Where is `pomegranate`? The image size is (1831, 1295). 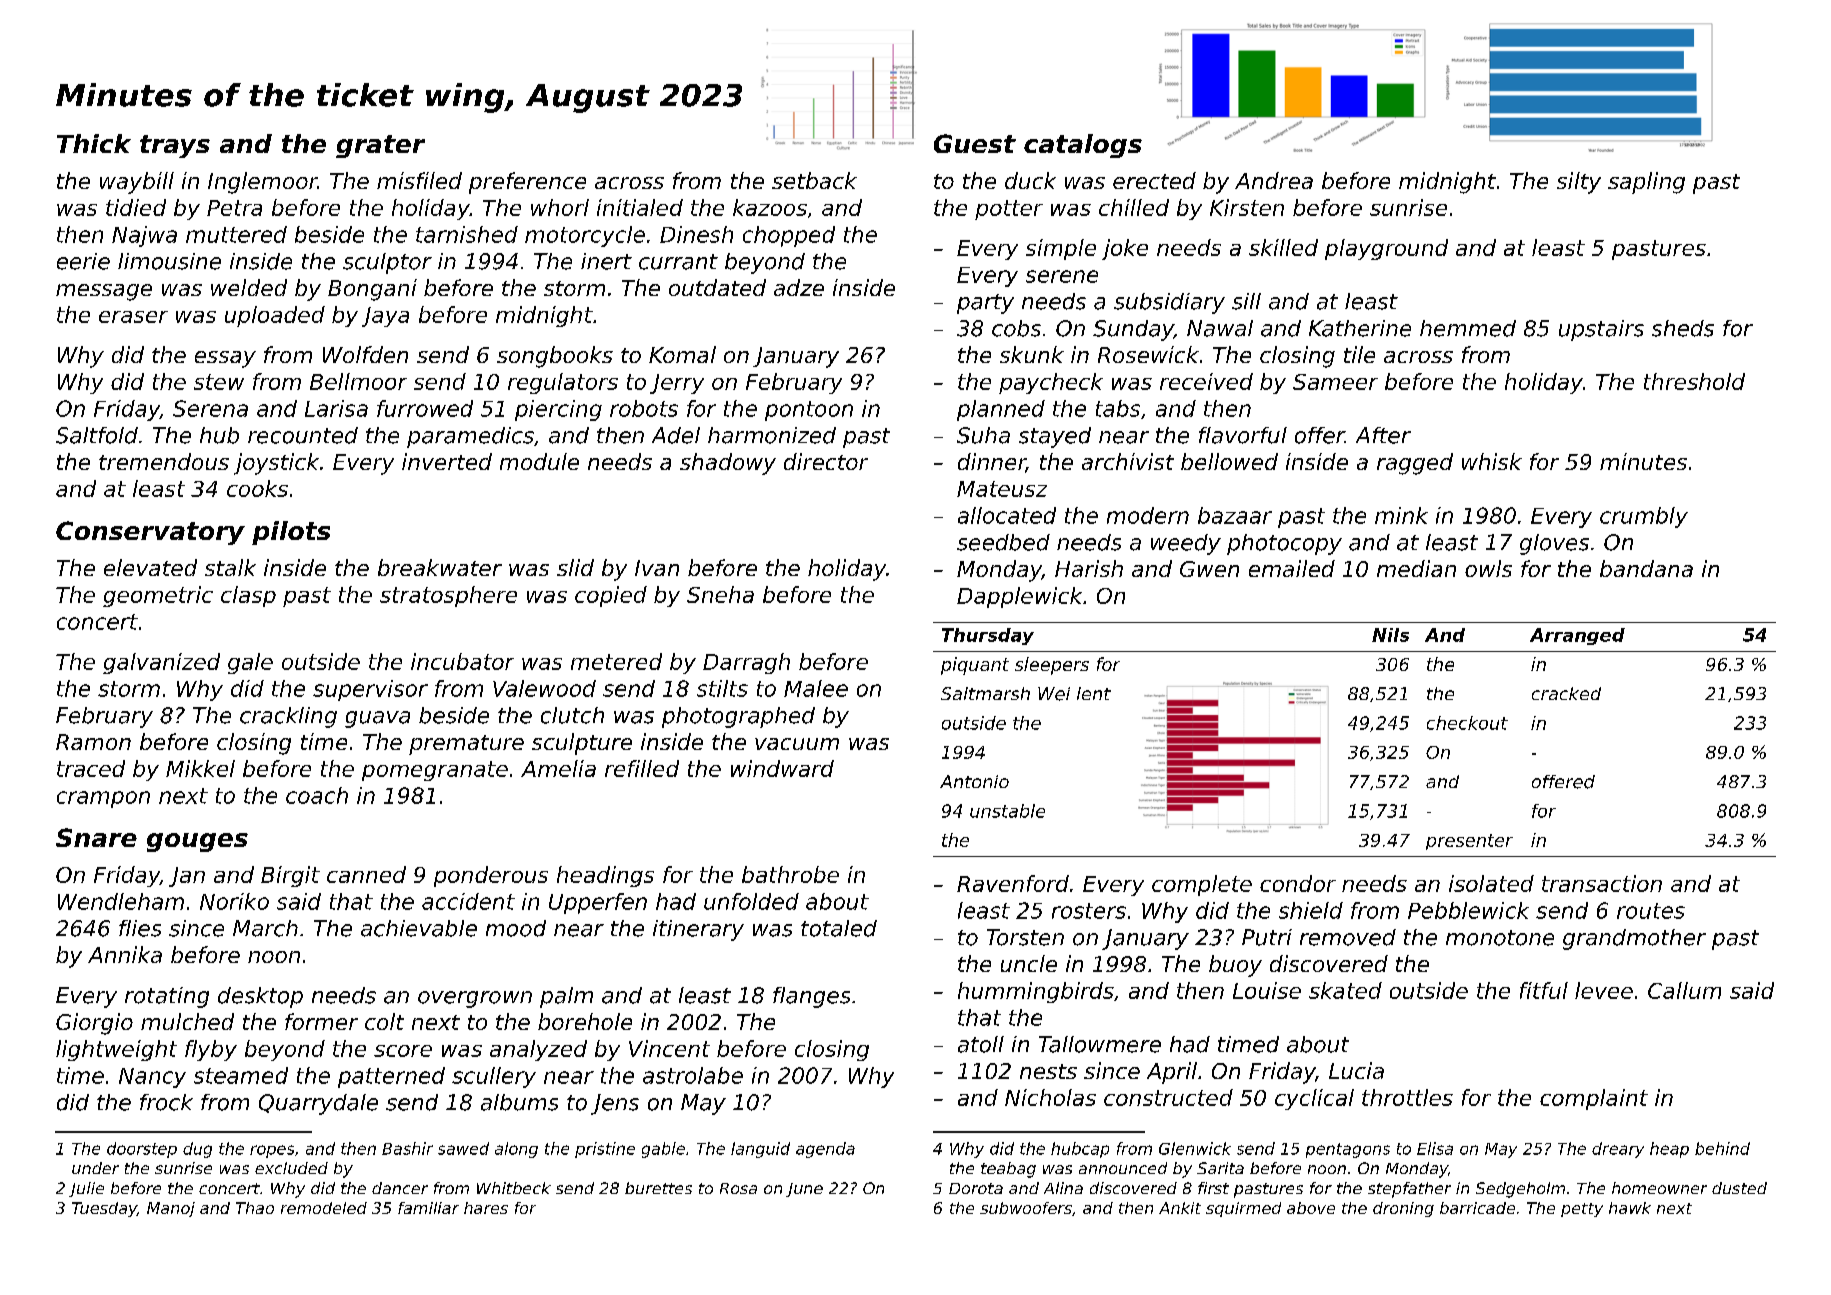
pomegranate is located at coordinates (435, 771).
